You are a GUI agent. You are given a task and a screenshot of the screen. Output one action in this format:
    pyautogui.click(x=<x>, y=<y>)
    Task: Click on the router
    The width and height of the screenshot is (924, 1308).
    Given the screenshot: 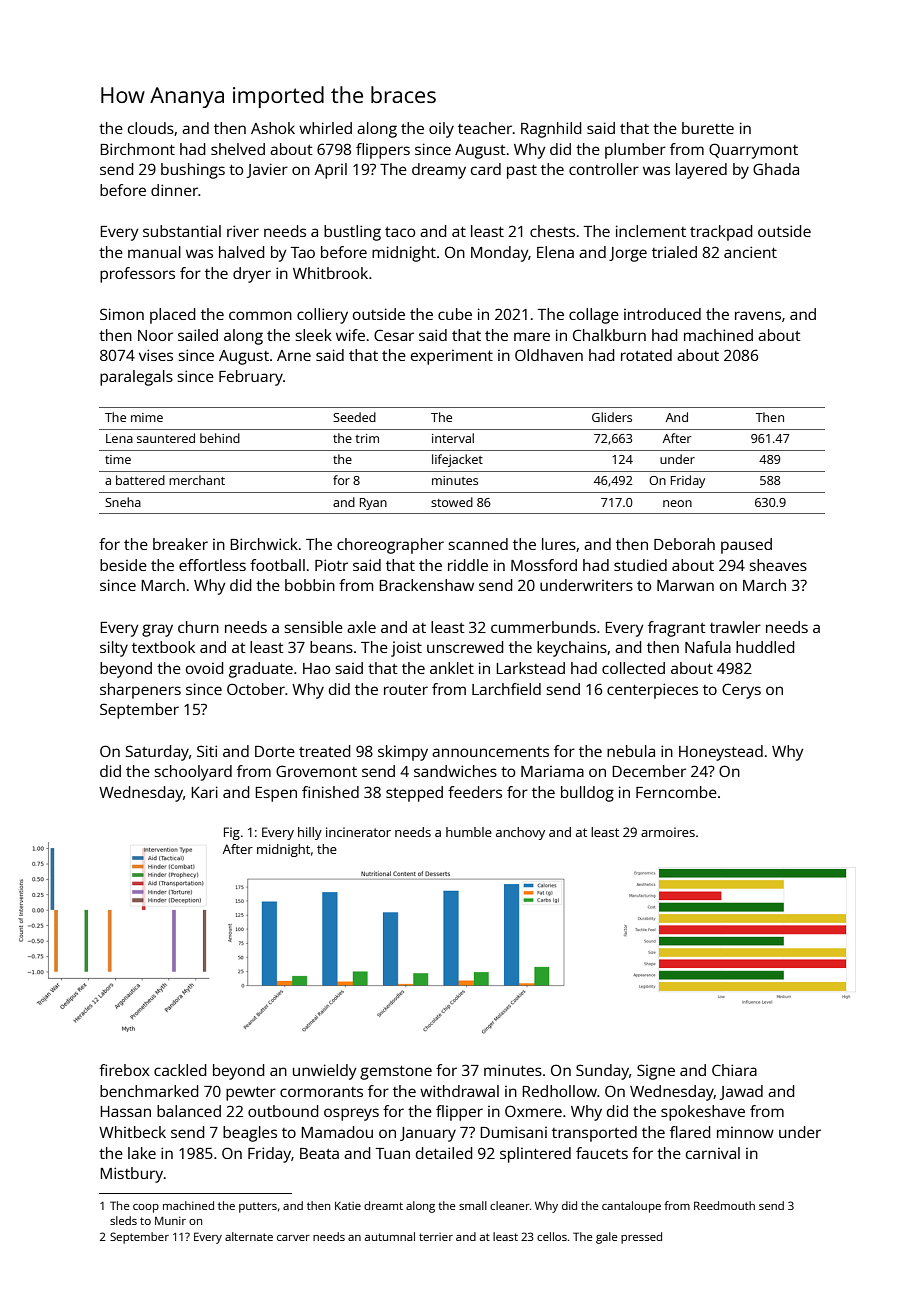 What is the action you would take?
    pyautogui.click(x=406, y=690)
